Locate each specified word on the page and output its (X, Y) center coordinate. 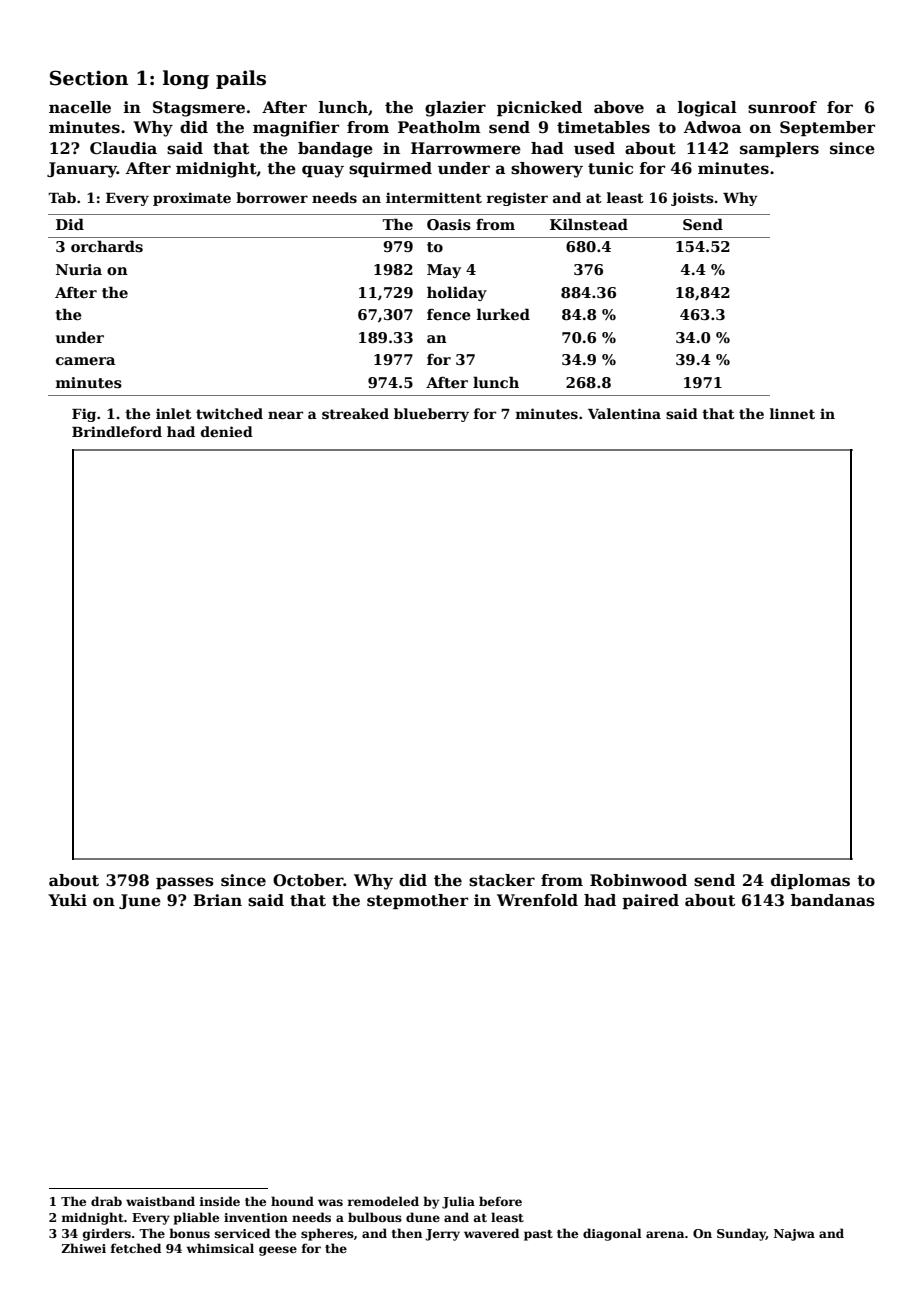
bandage (335, 150)
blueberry (431, 415)
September (827, 128)
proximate (192, 199)
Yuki (67, 900)
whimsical (220, 1248)
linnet (792, 413)
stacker (502, 880)
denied (227, 431)
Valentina (624, 413)
